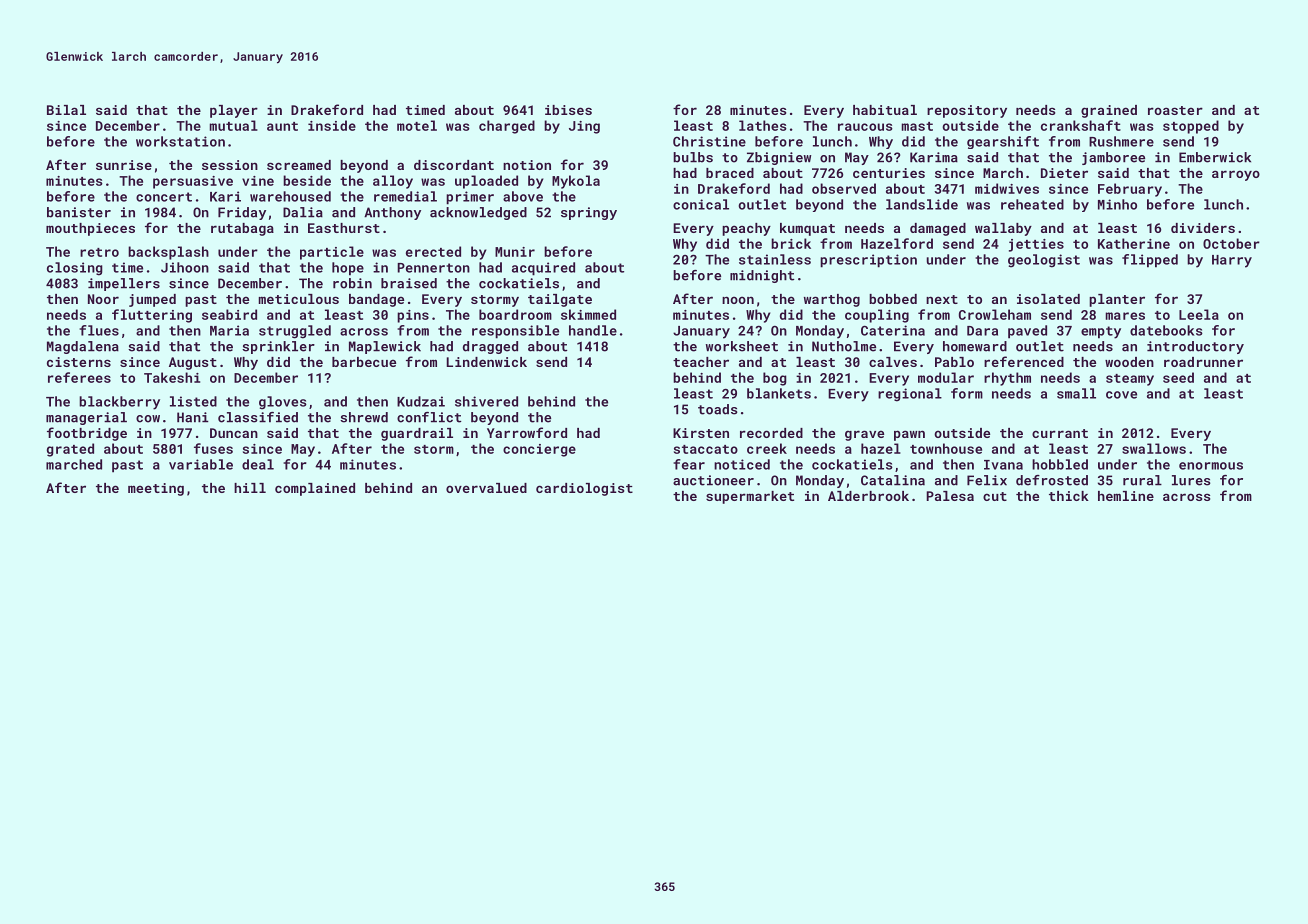 Image resolution: width=1308 pixels, height=924 pixels. What do you see at coordinates (568, 110) in the document?
I see `ibises` at bounding box center [568, 110].
